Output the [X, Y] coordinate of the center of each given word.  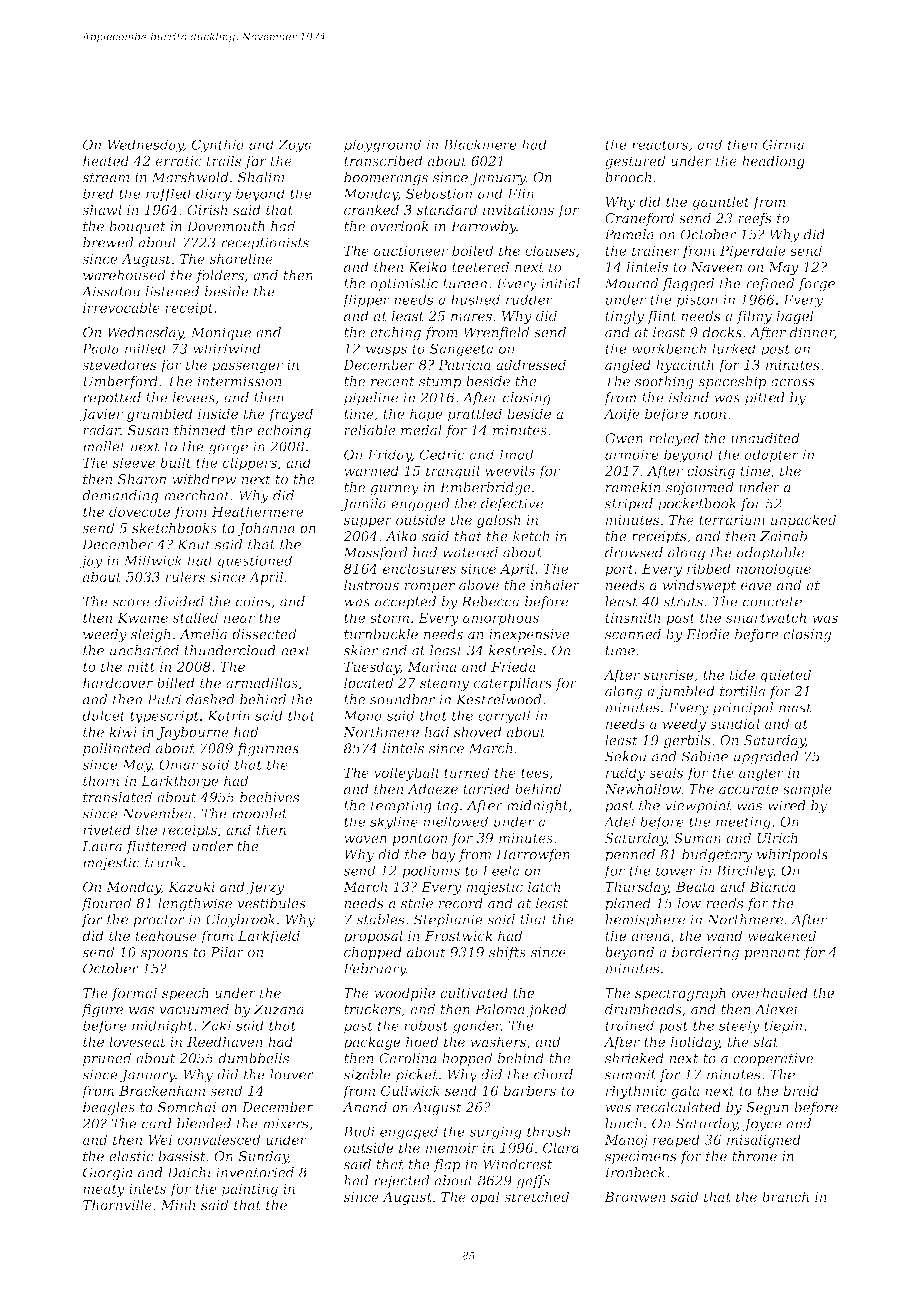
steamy [444, 684]
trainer [656, 250]
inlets [147, 1188]
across [793, 383]
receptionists [265, 244]
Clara [561, 1147]
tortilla [742, 691]
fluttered [156, 847]
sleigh [151, 635]
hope [426, 415]
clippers [250, 464]
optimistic [404, 284]
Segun [767, 1108]
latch [544, 886]
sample [807, 790]
